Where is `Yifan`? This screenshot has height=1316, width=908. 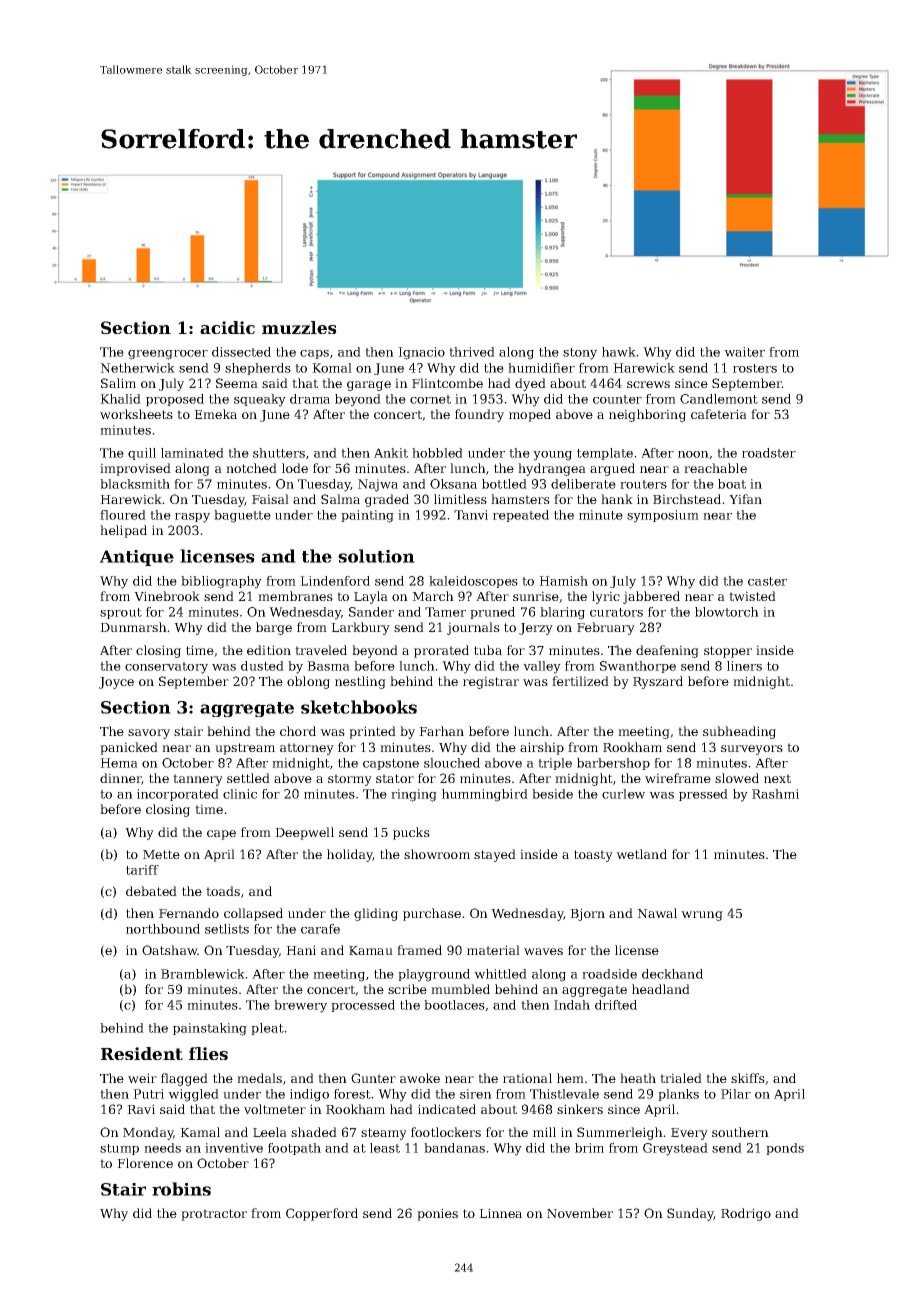 Yifan is located at coordinates (745, 499).
